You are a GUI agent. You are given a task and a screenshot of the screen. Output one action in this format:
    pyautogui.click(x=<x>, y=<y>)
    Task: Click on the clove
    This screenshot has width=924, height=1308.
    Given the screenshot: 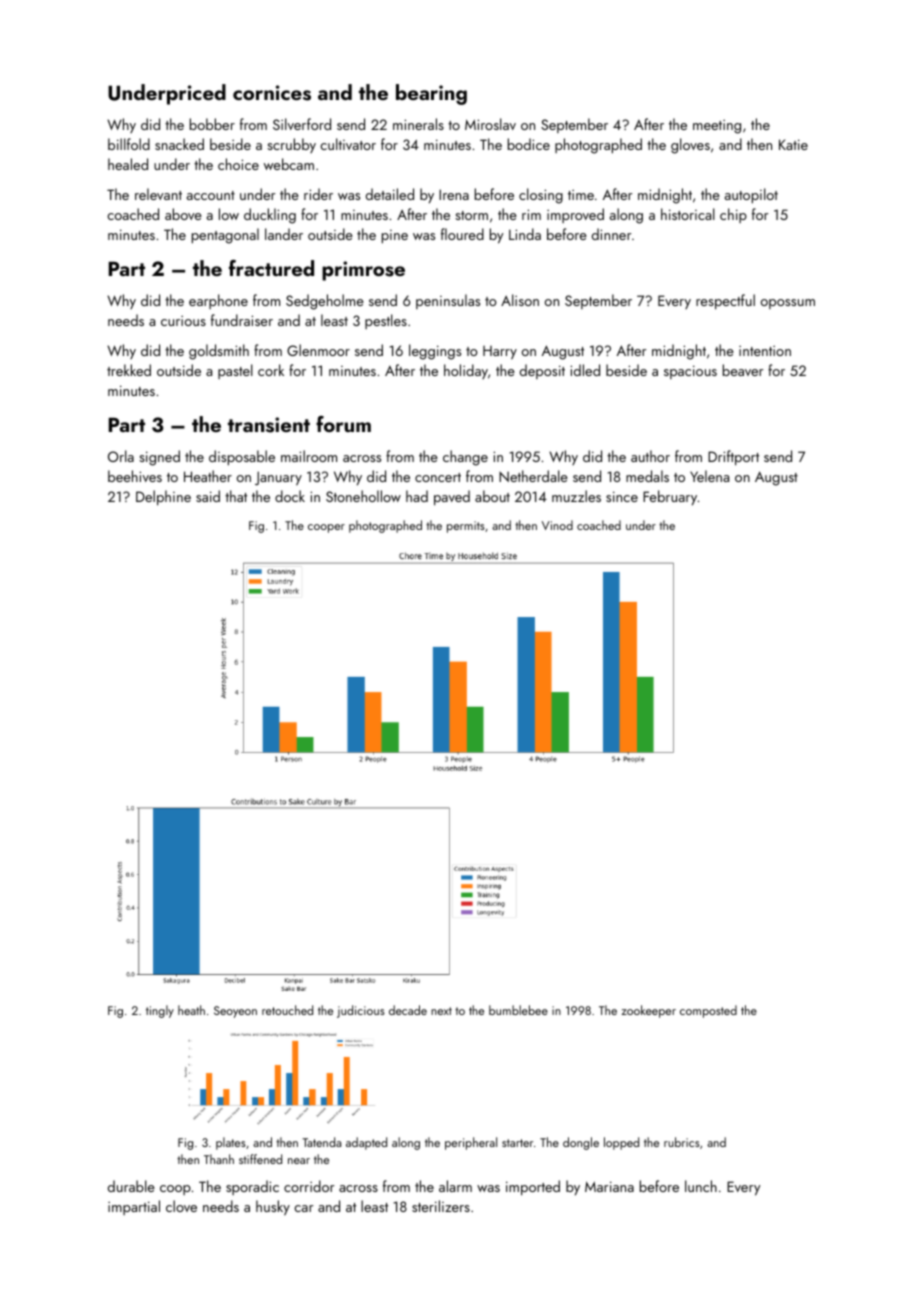 What is the action you would take?
    pyautogui.click(x=181, y=1206)
